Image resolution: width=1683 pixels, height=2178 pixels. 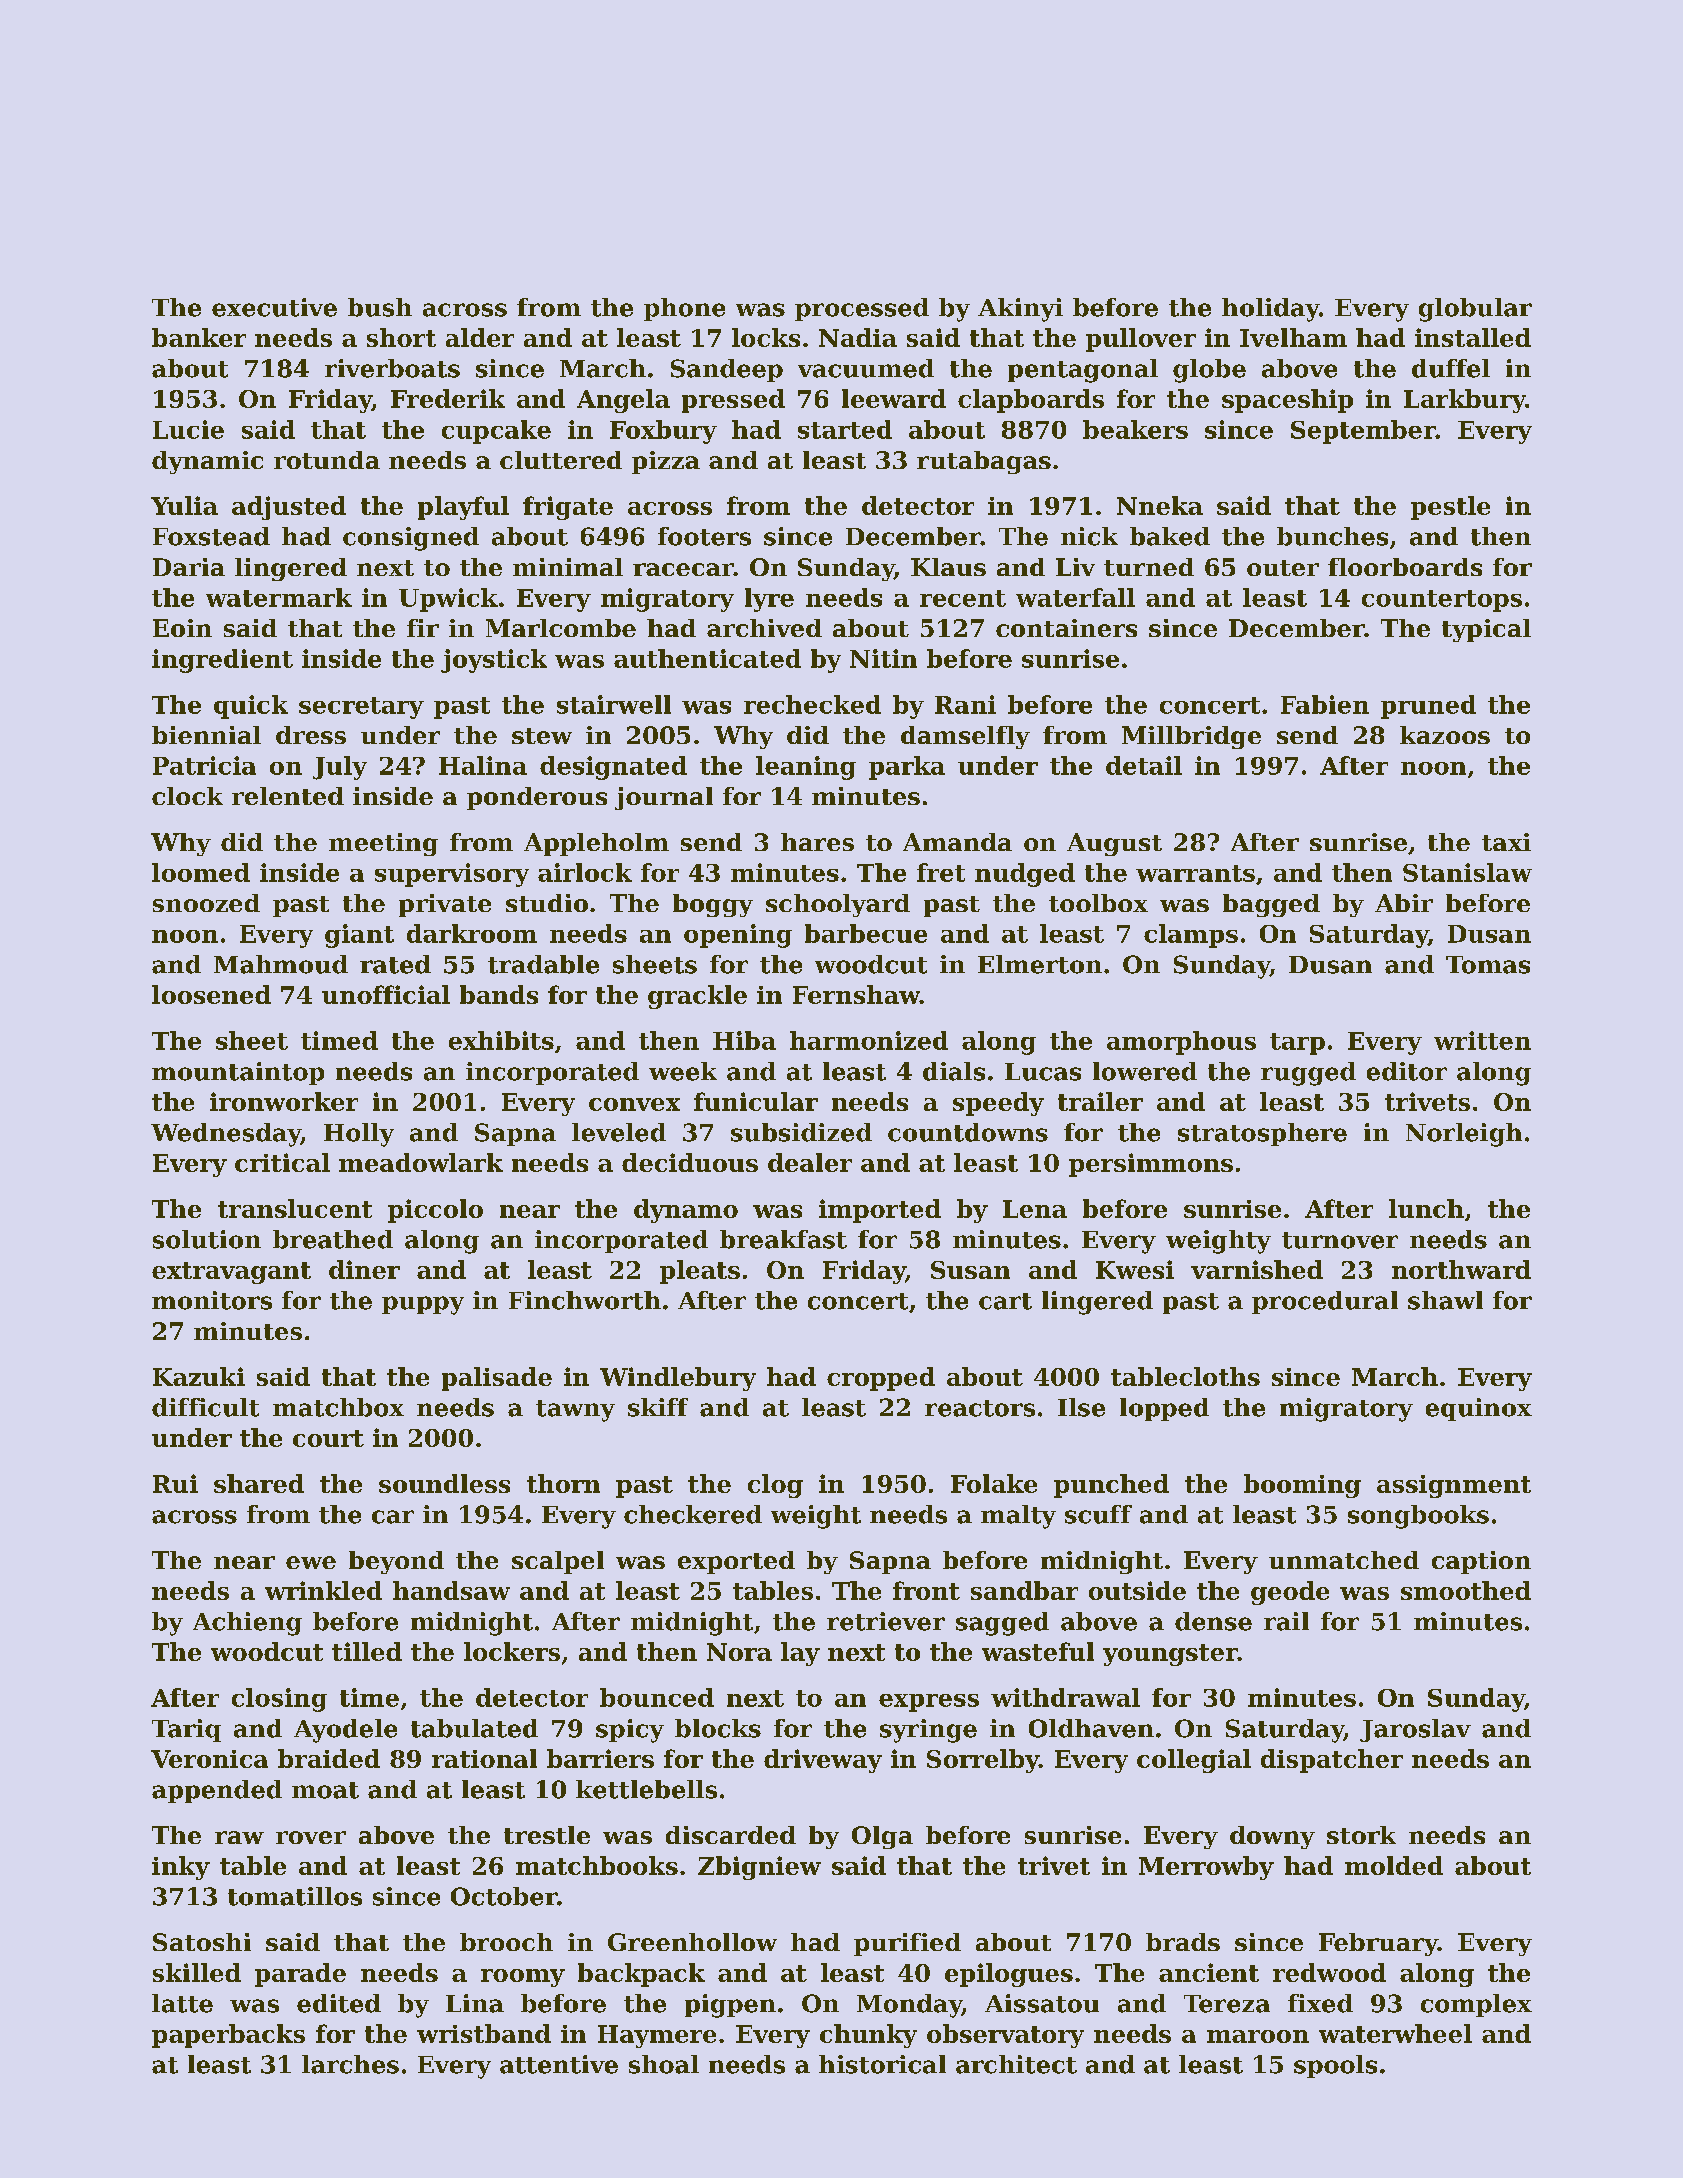 I want to click on inky, so click(x=181, y=1868).
